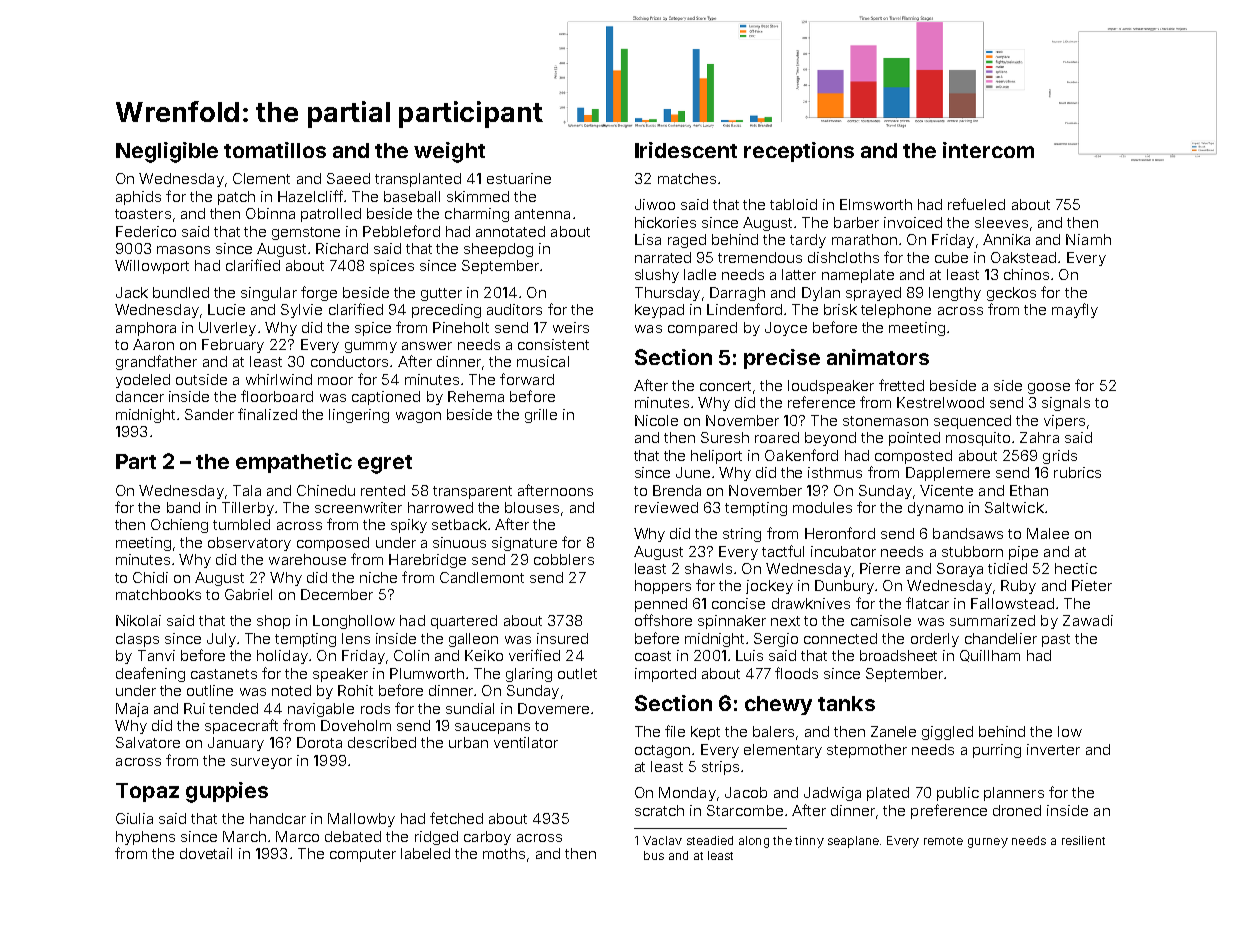  Describe the element at coordinates (146, 329) in the document. I see `amphora` at that location.
